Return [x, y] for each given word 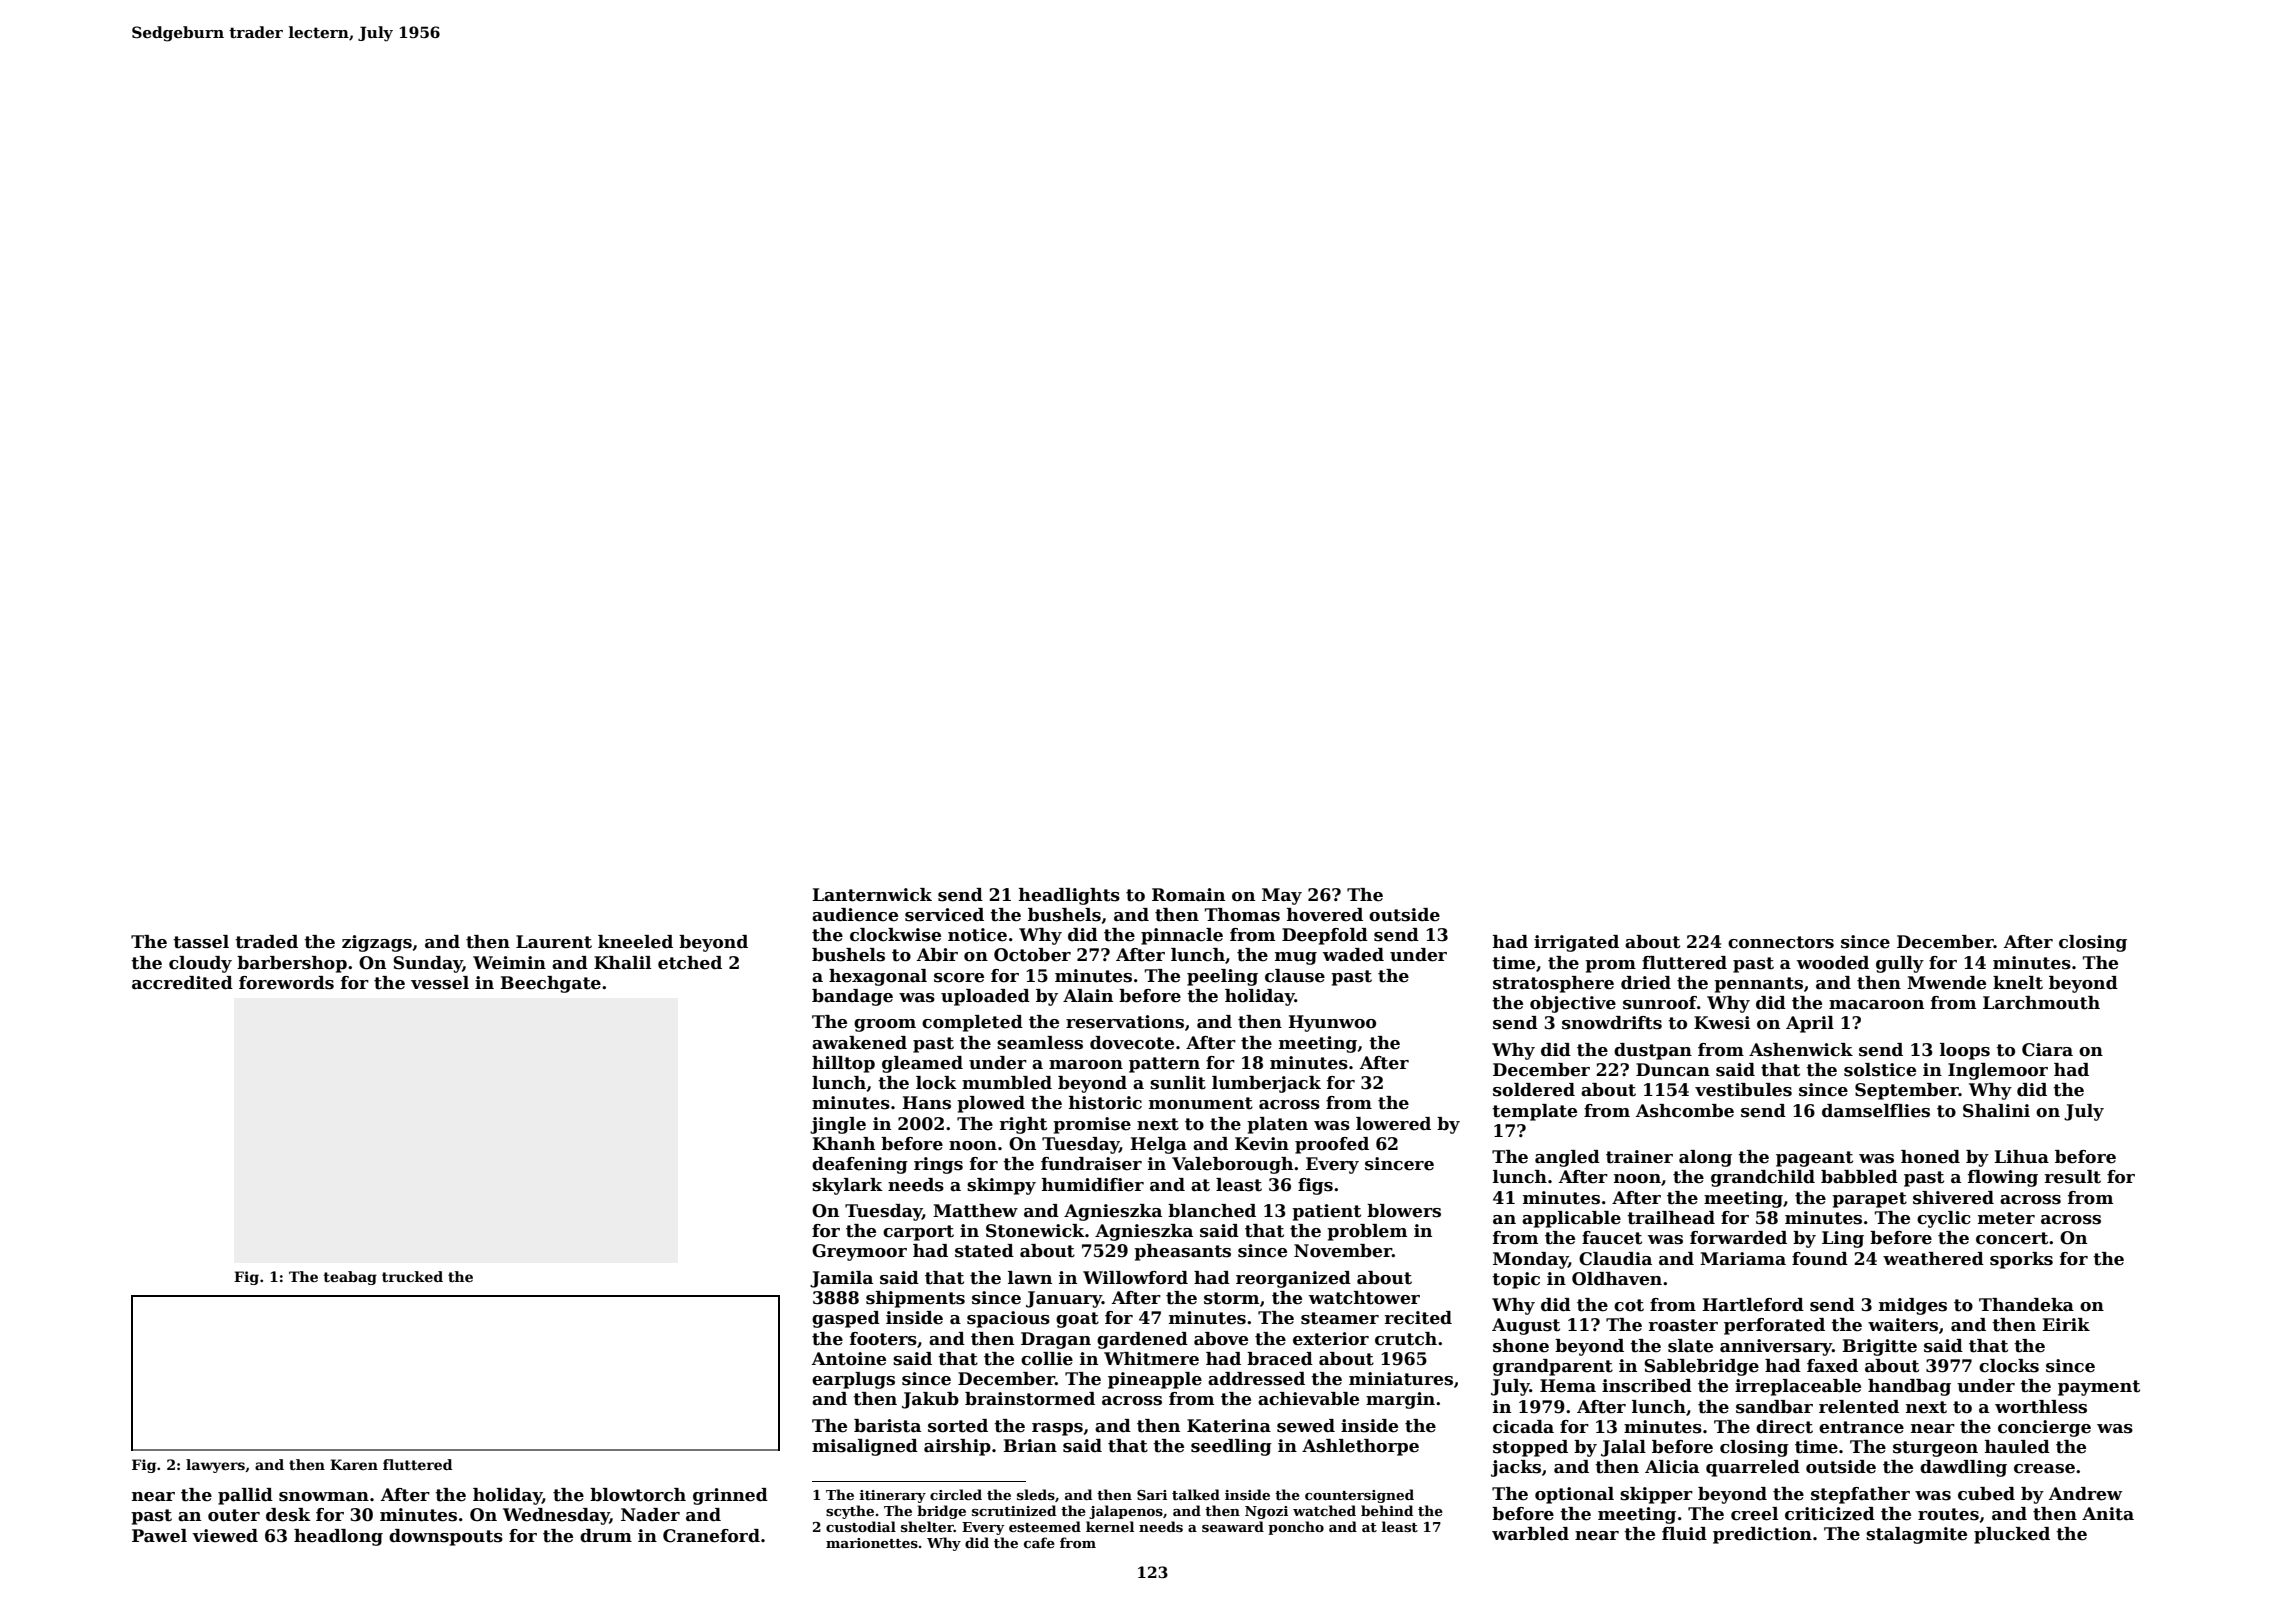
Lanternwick [872, 895]
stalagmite [1916, 1535]
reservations [1125, 1022]
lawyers [215, 1466]
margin [1400, 1400]
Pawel [159, 1536]
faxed [1832, 1366]
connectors [1781, 942]
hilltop [843, 1064]
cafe [1039, 1542]
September [1907, 1091]
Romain [1188, 895]
